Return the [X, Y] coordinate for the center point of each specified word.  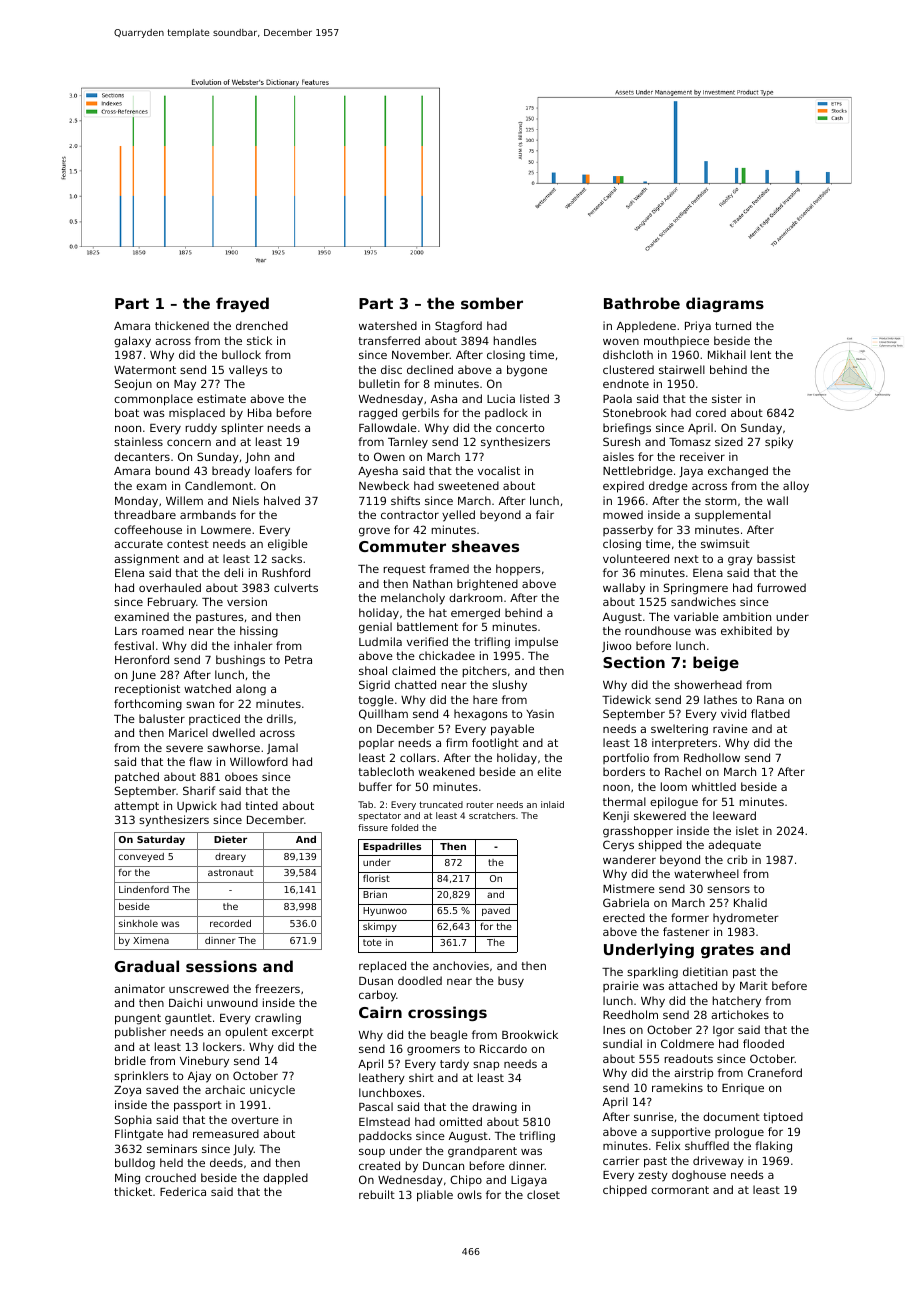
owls [469, 1194]
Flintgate [139, 1135]
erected [624, 917]
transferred [389, 340]
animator [139, 988]
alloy [796, 487]
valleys [248, 371]
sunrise [654, 1116]
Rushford [286, 572]
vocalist [499, 470]
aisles [618, 456]
